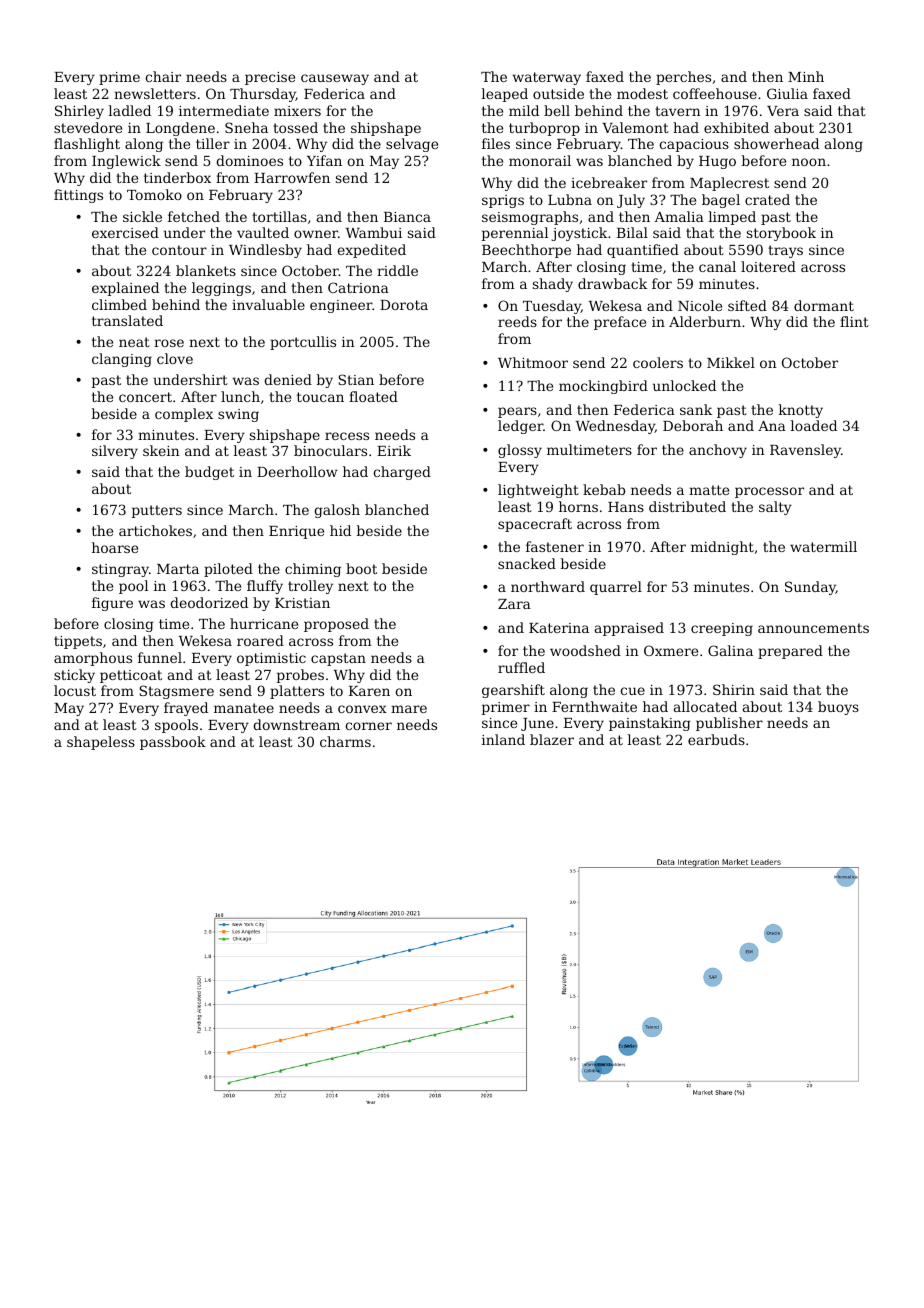 This screenshot has width=924, height=1308. I want to click on blazer, so click(552, 739).
